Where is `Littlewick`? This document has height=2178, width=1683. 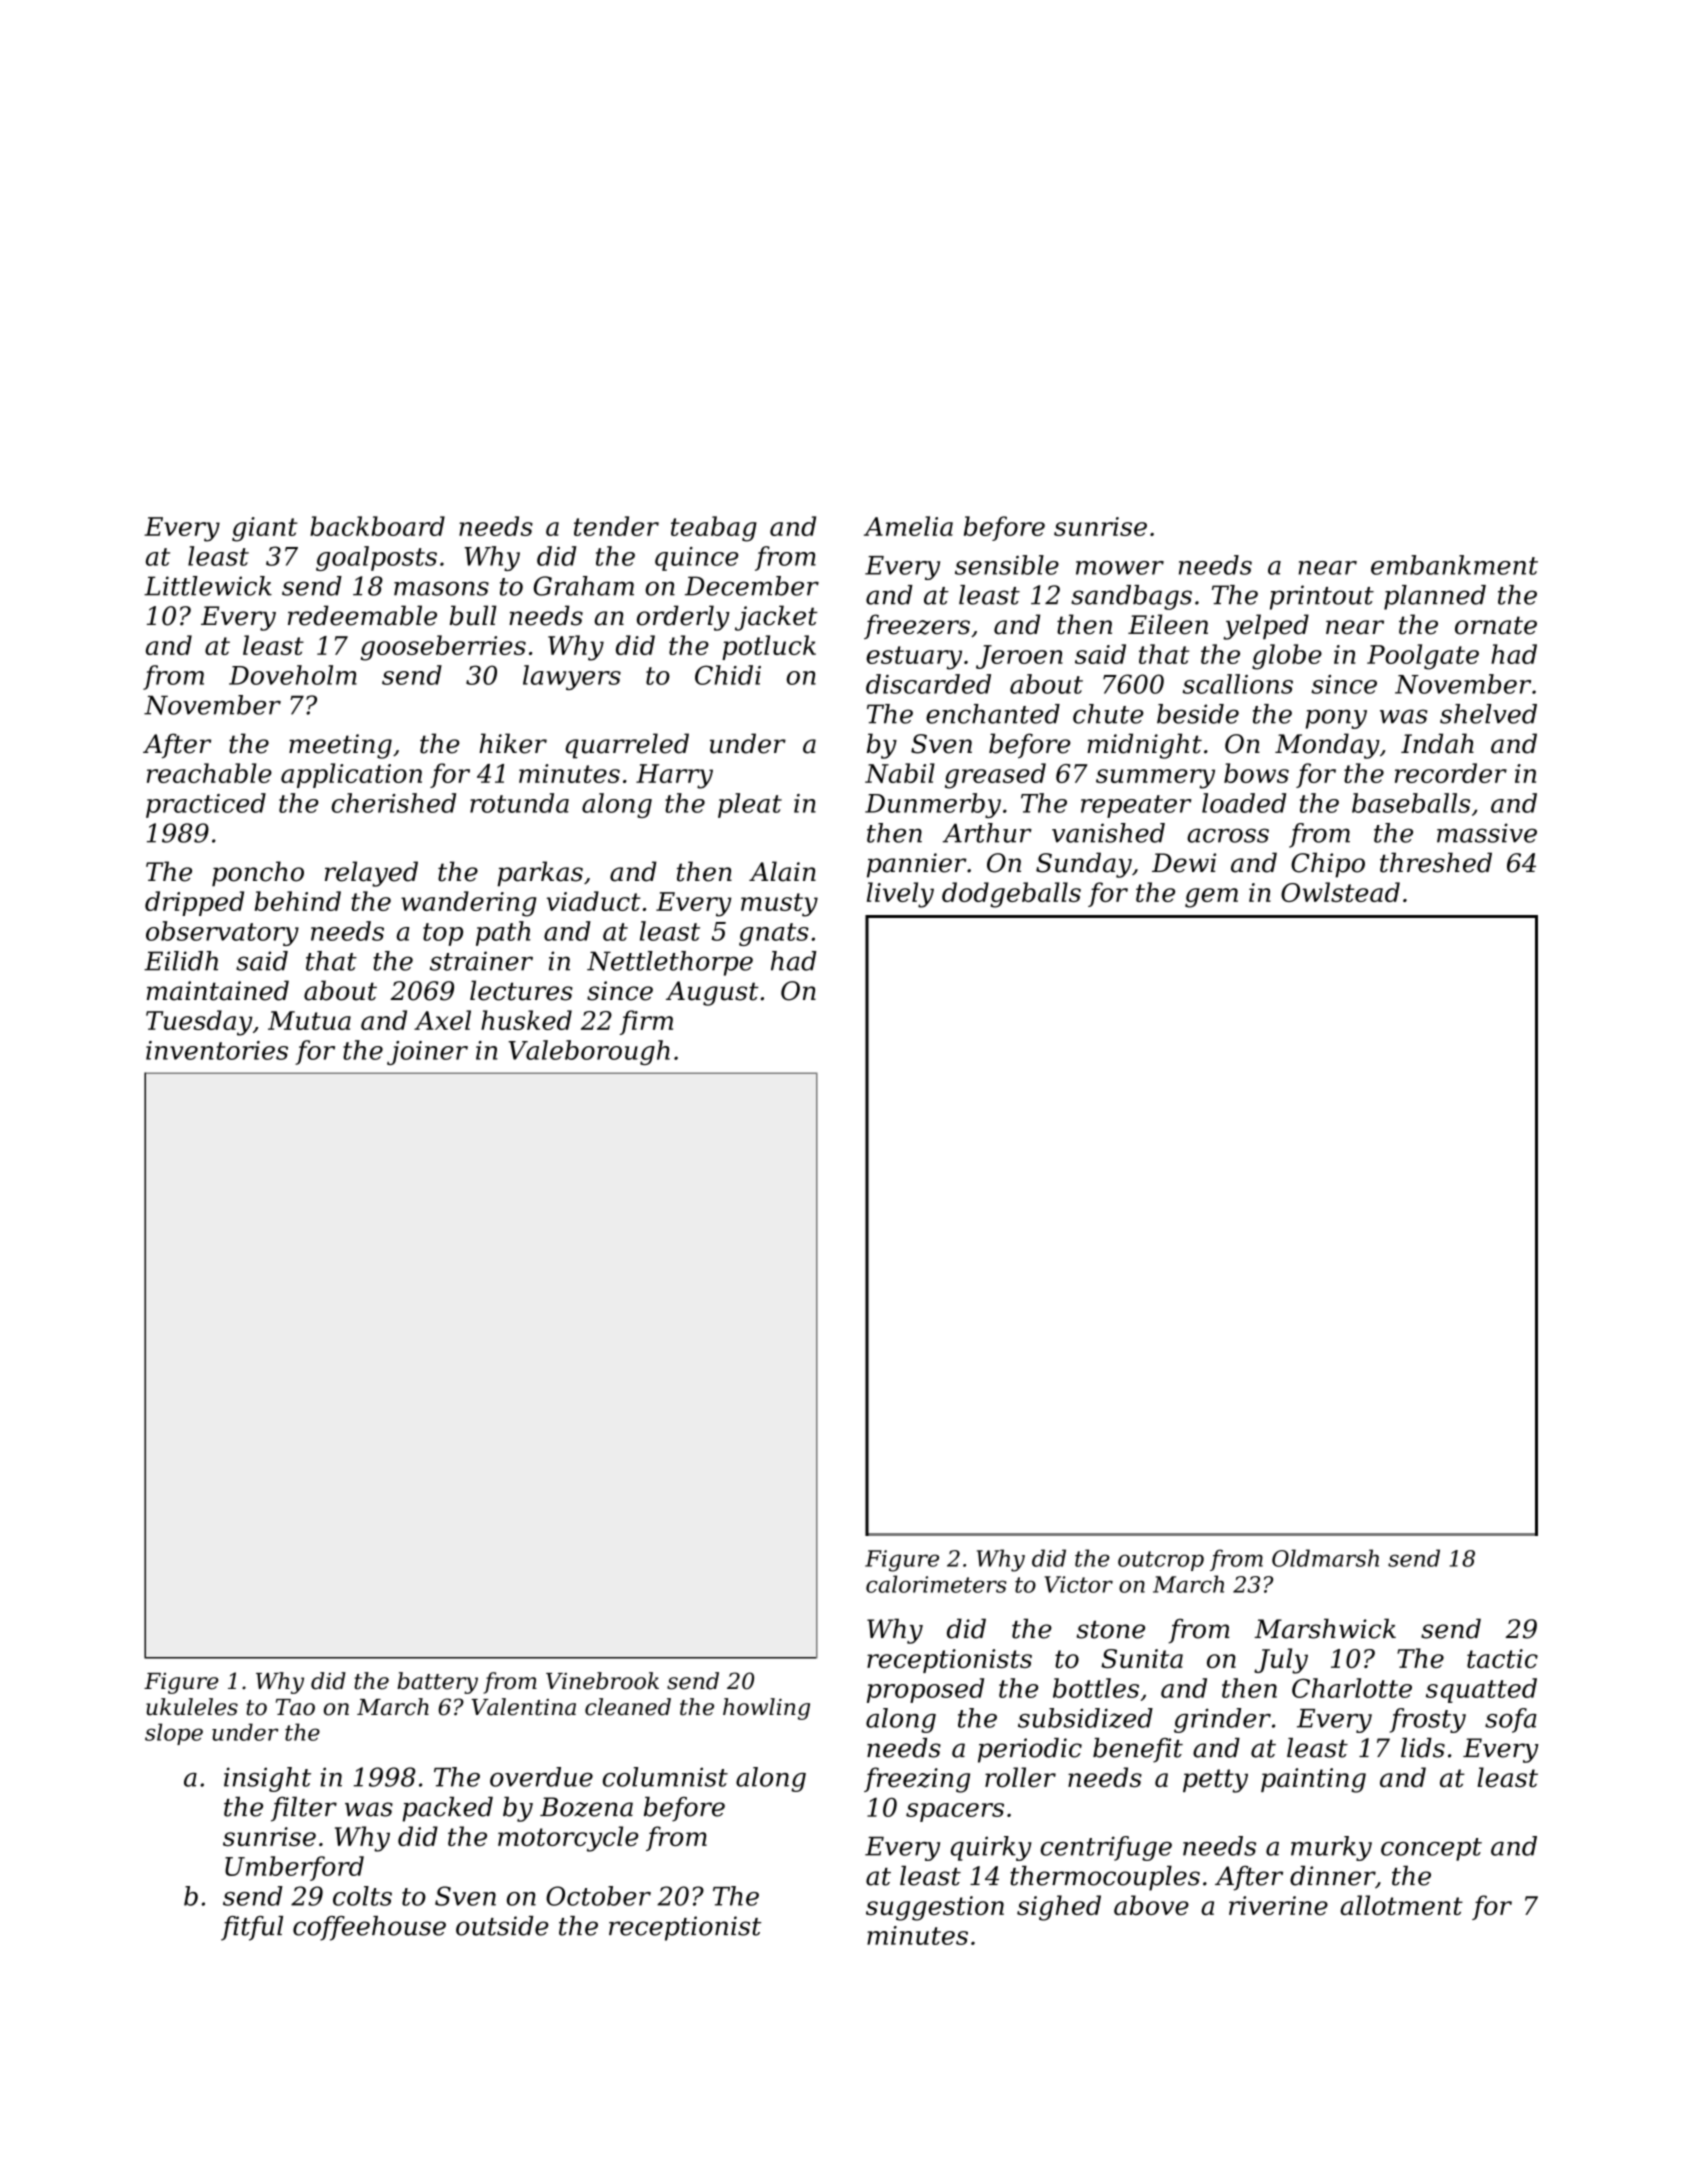
Littlewick is located at coordinates (208, 586).
